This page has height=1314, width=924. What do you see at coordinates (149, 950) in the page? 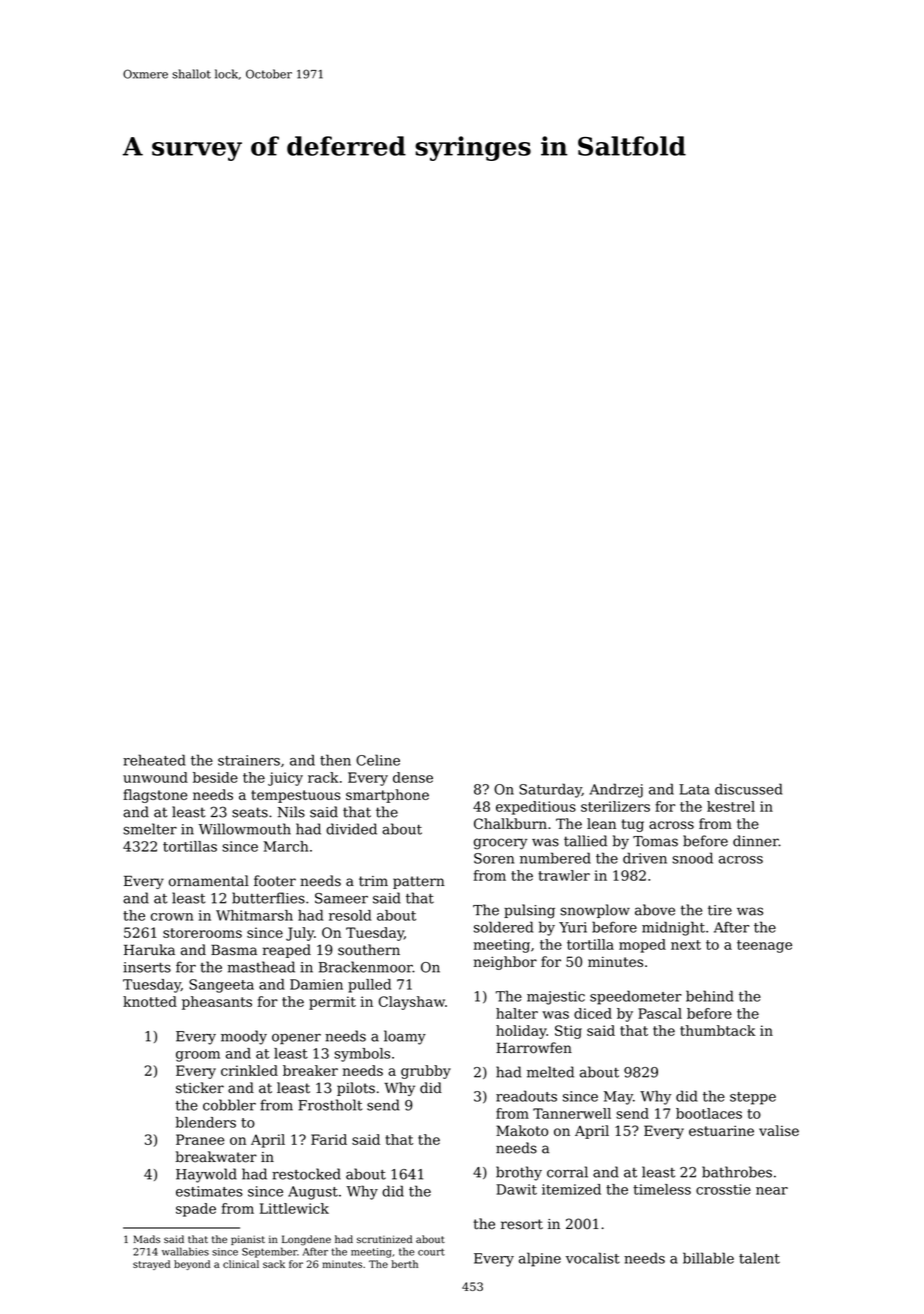
I see `Haruka` at bounding box center [149, 950].
